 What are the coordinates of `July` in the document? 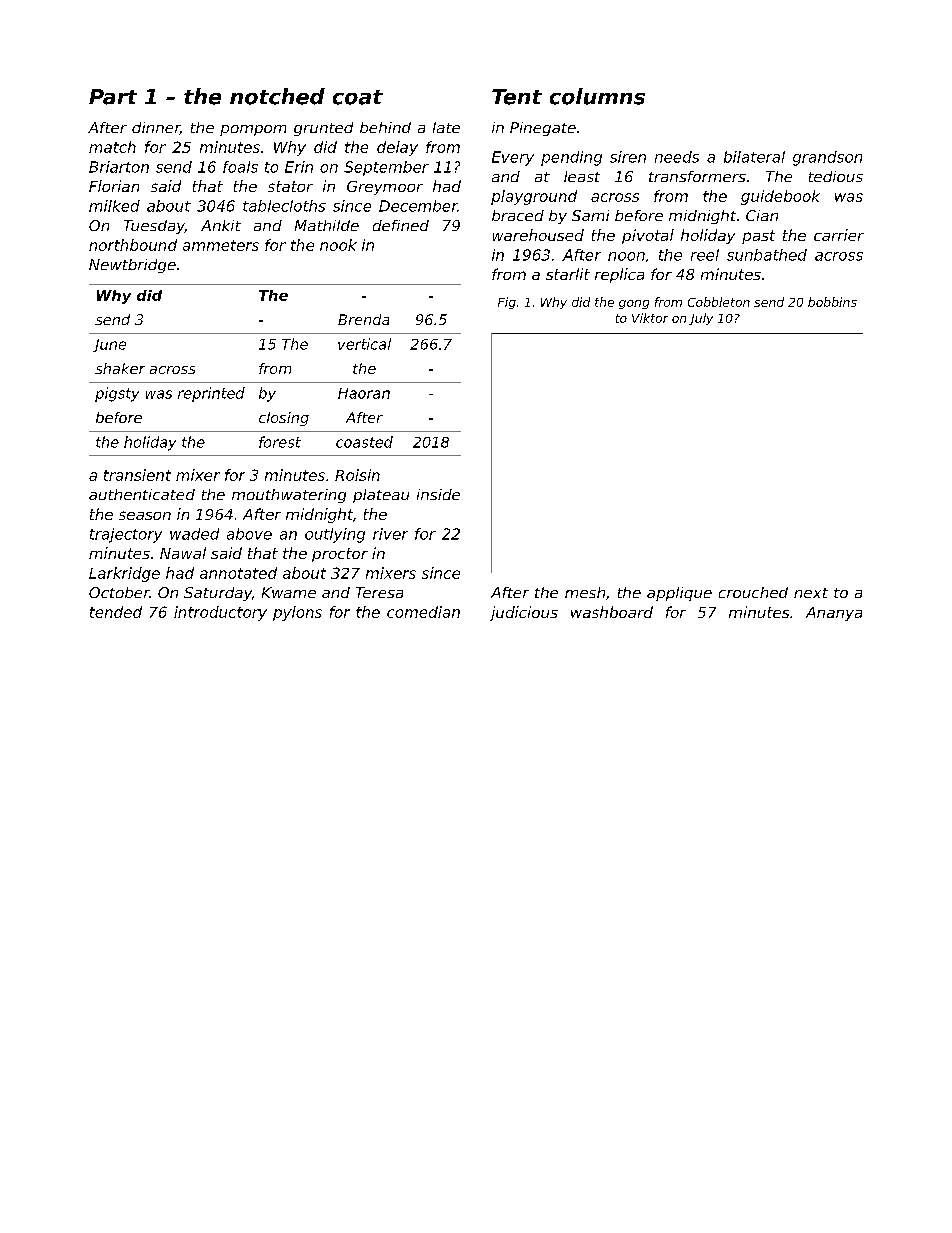 It's located at (701, 319).
